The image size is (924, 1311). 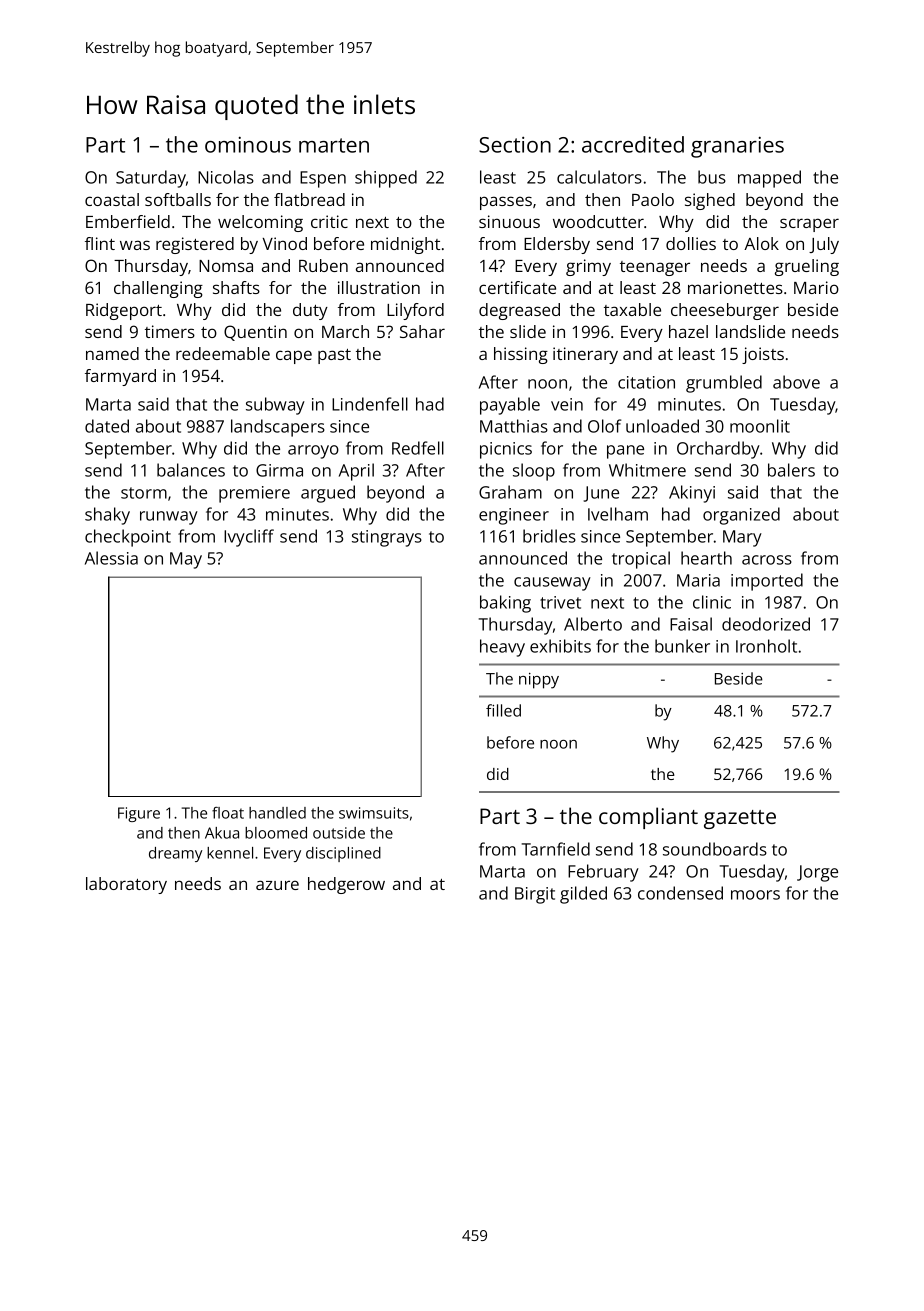 What do you see at coordinates (111, 558) in the page?
I see `Alessia` at bounding box center [111, 558].
